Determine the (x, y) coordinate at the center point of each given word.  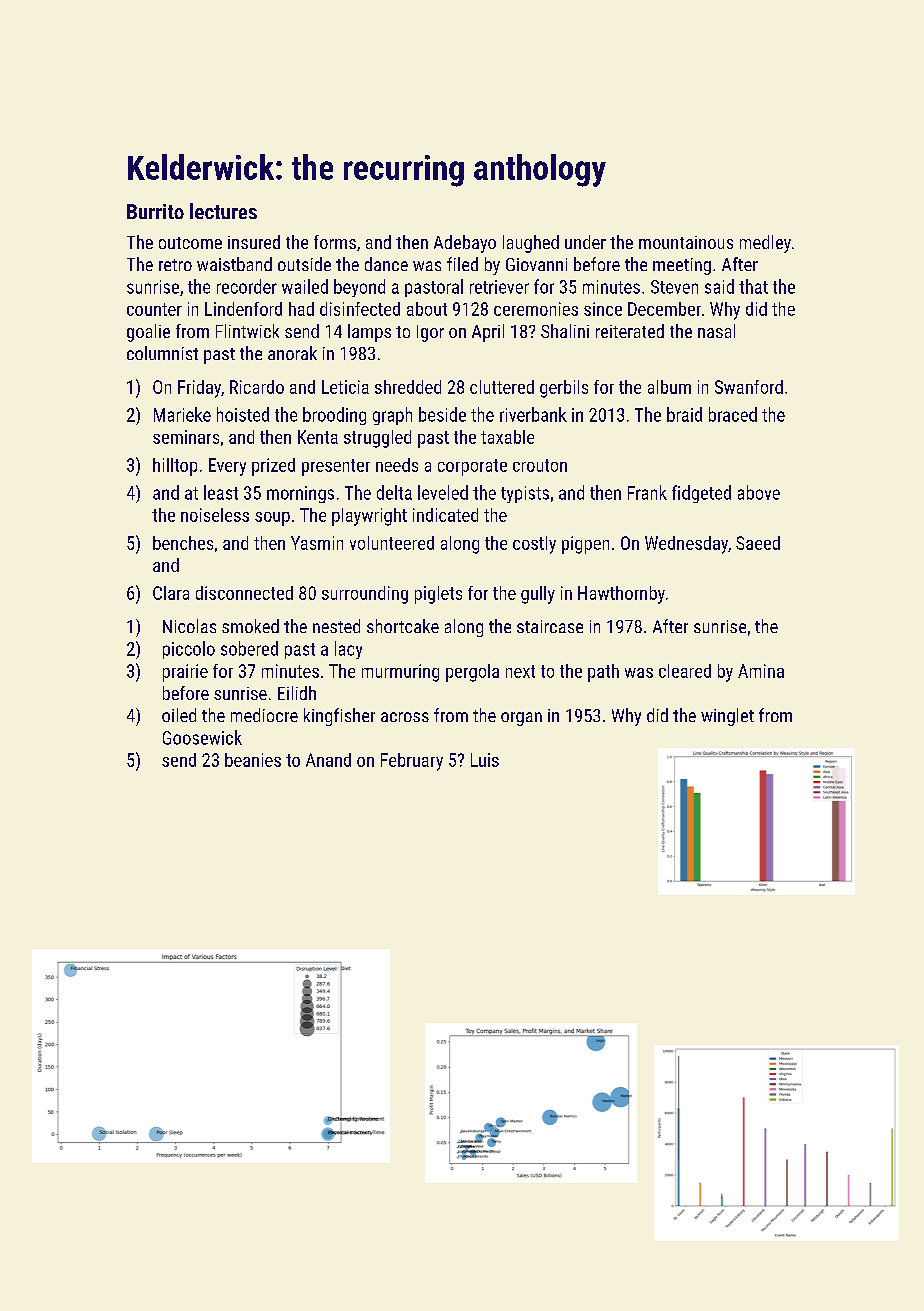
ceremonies (536, 309)
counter (154, 309)
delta (394, 492)
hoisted (243, 414)
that (753, 286)
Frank (647, 492)
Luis (485, 760)
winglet (727, 717)
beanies (253, 760)
